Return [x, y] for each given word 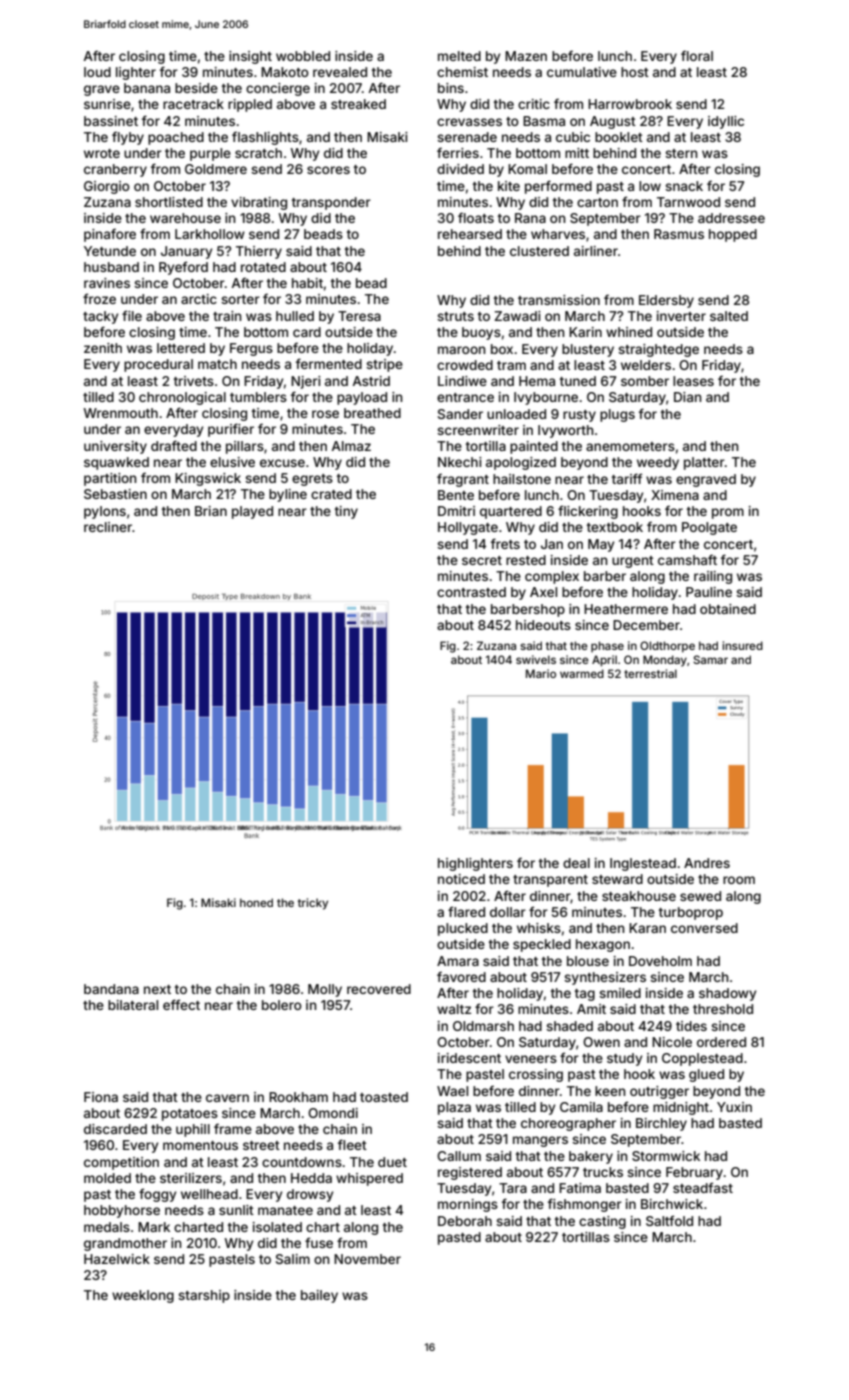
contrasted [471, 592]
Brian [211, 511]
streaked [358, 104]
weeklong [143, 1296]
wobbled [303, 56]
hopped [733, 235]
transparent [550, 881]
